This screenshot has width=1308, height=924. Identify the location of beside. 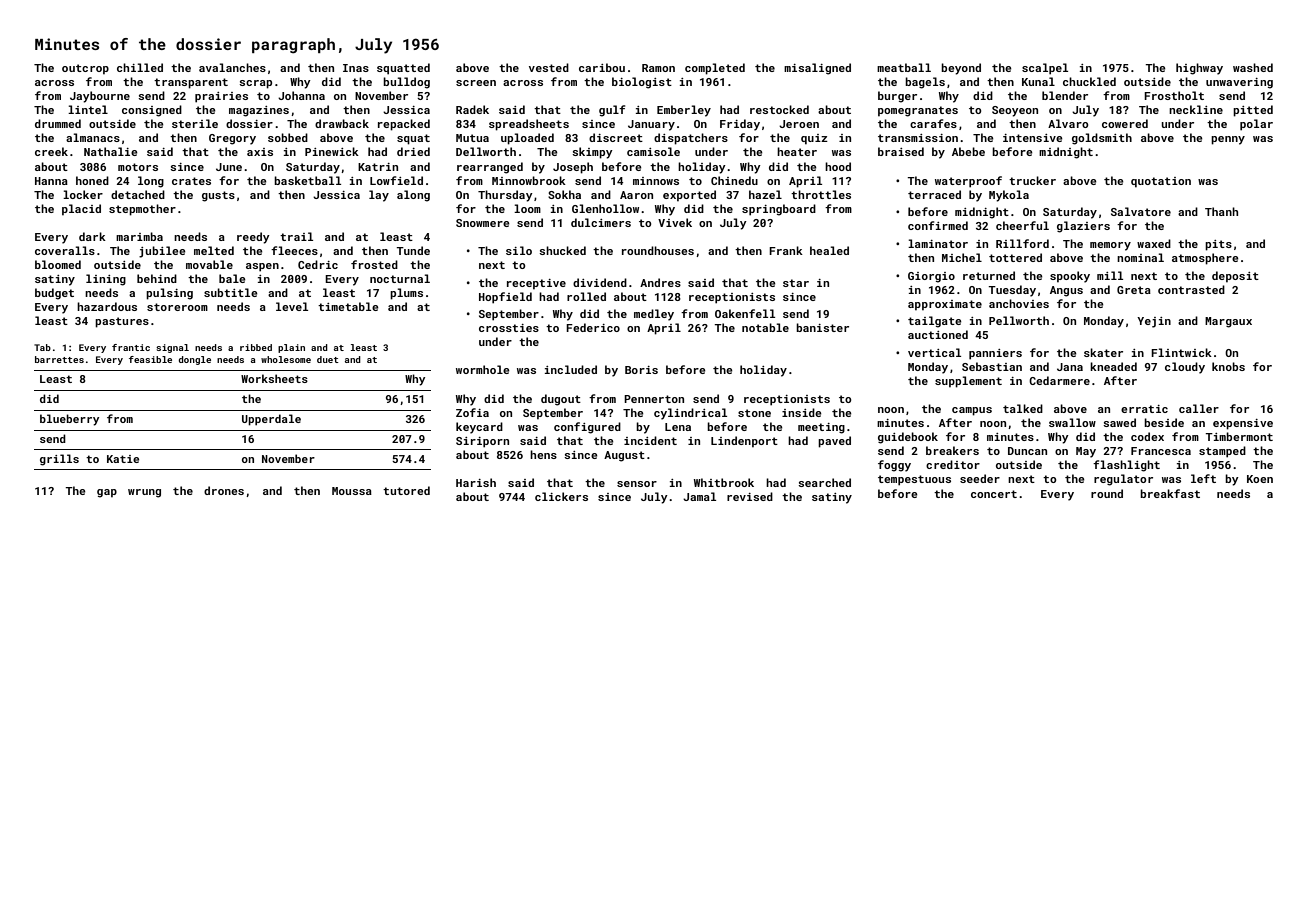
(1164, 422).
